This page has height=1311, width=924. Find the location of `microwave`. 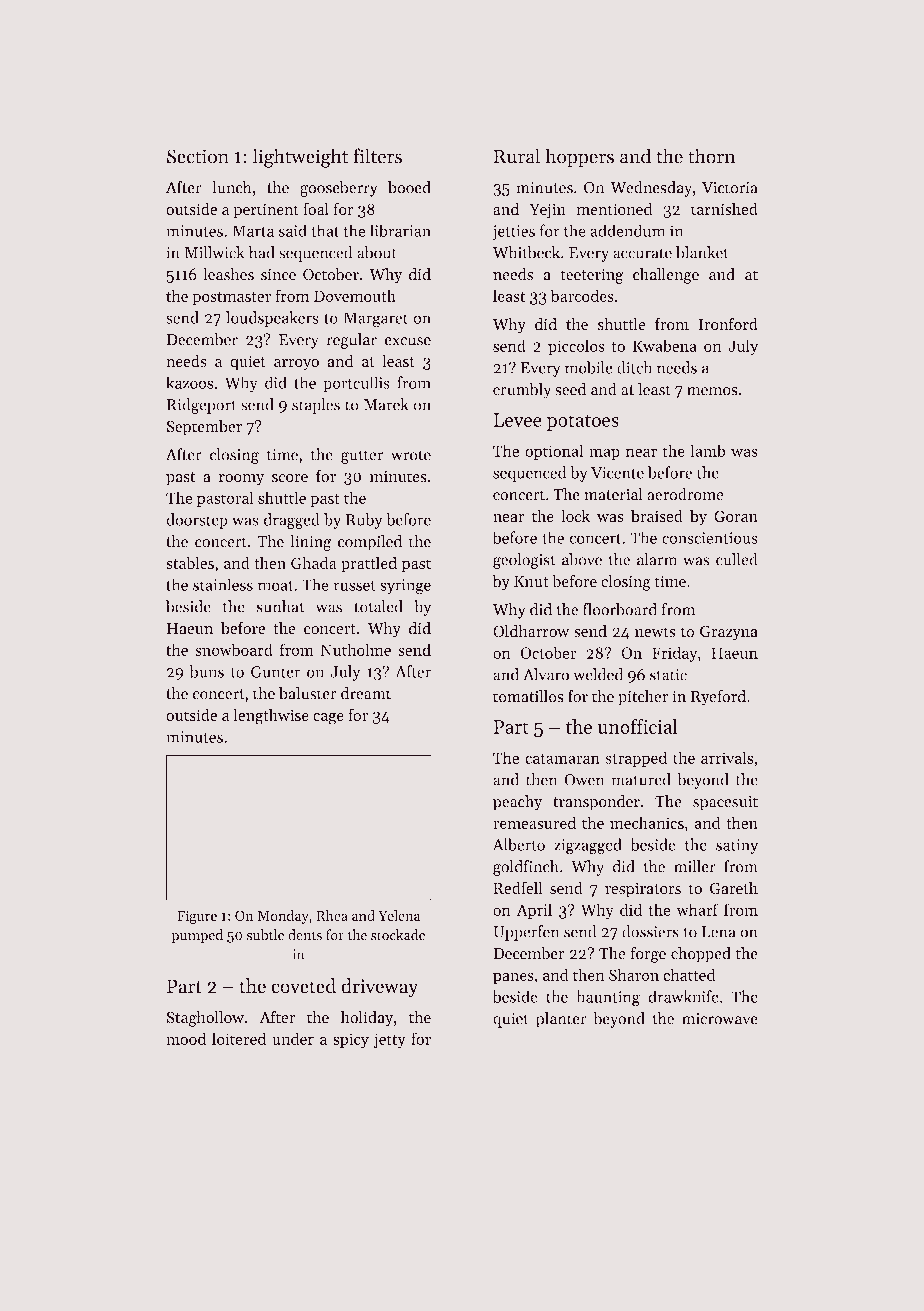

microwave is located at coordinates (720, 1019).
